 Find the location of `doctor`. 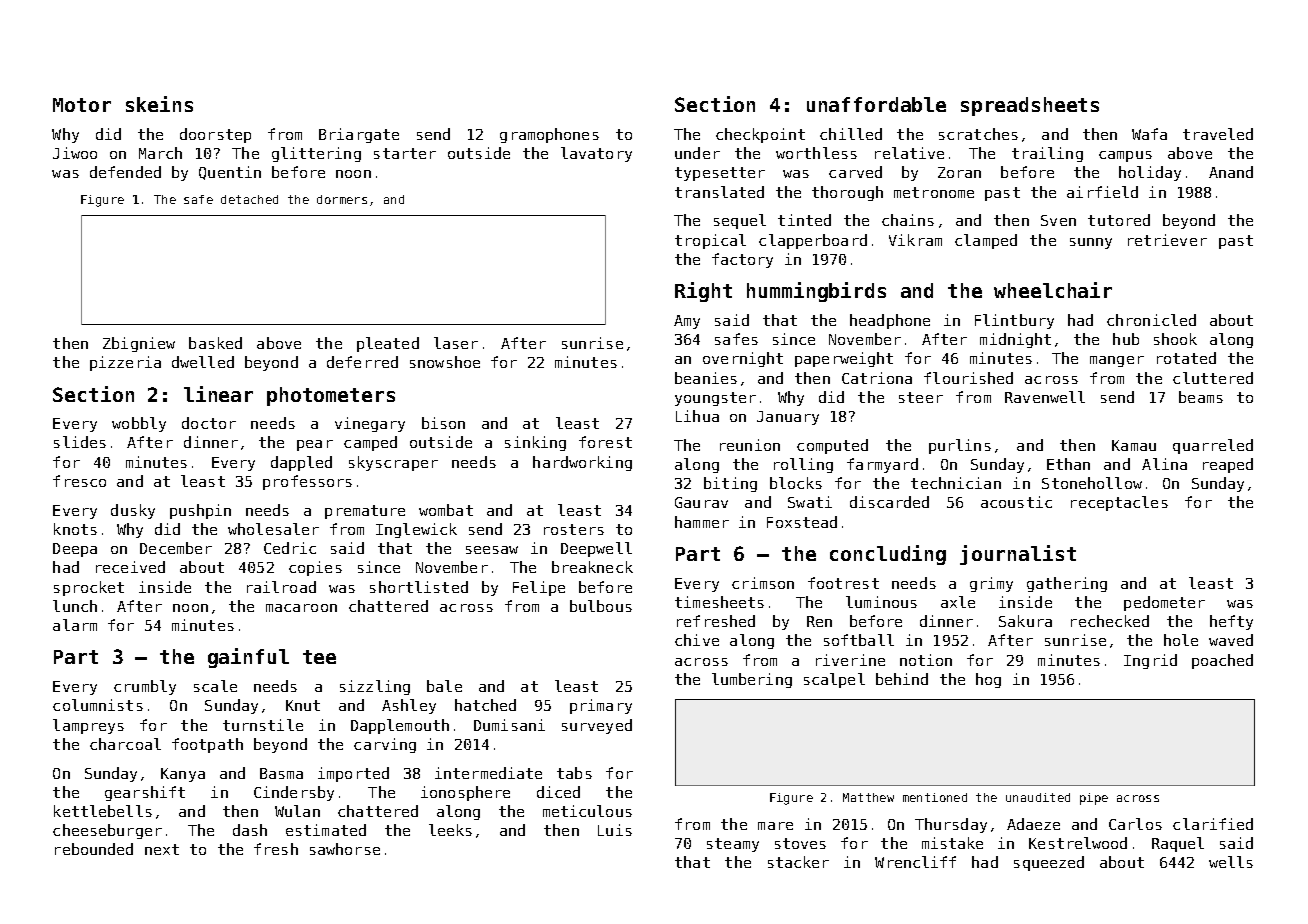

doctor is located at coordinates (209, 423).
